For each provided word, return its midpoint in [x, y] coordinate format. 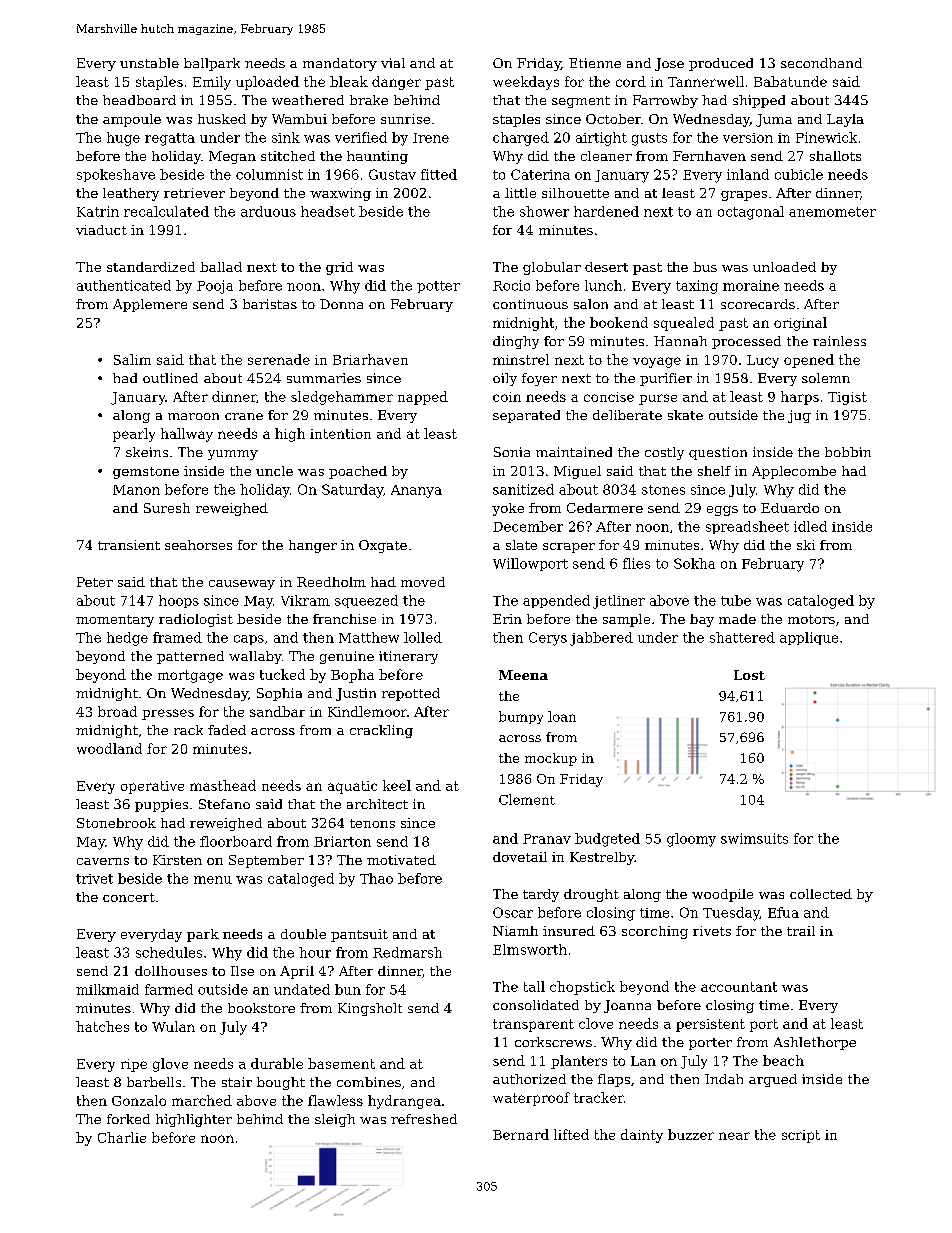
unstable [149, 63]
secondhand [821, 63]
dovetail [520, 857]
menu [213, 880]
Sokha [694, 563]
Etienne [595, 63]
